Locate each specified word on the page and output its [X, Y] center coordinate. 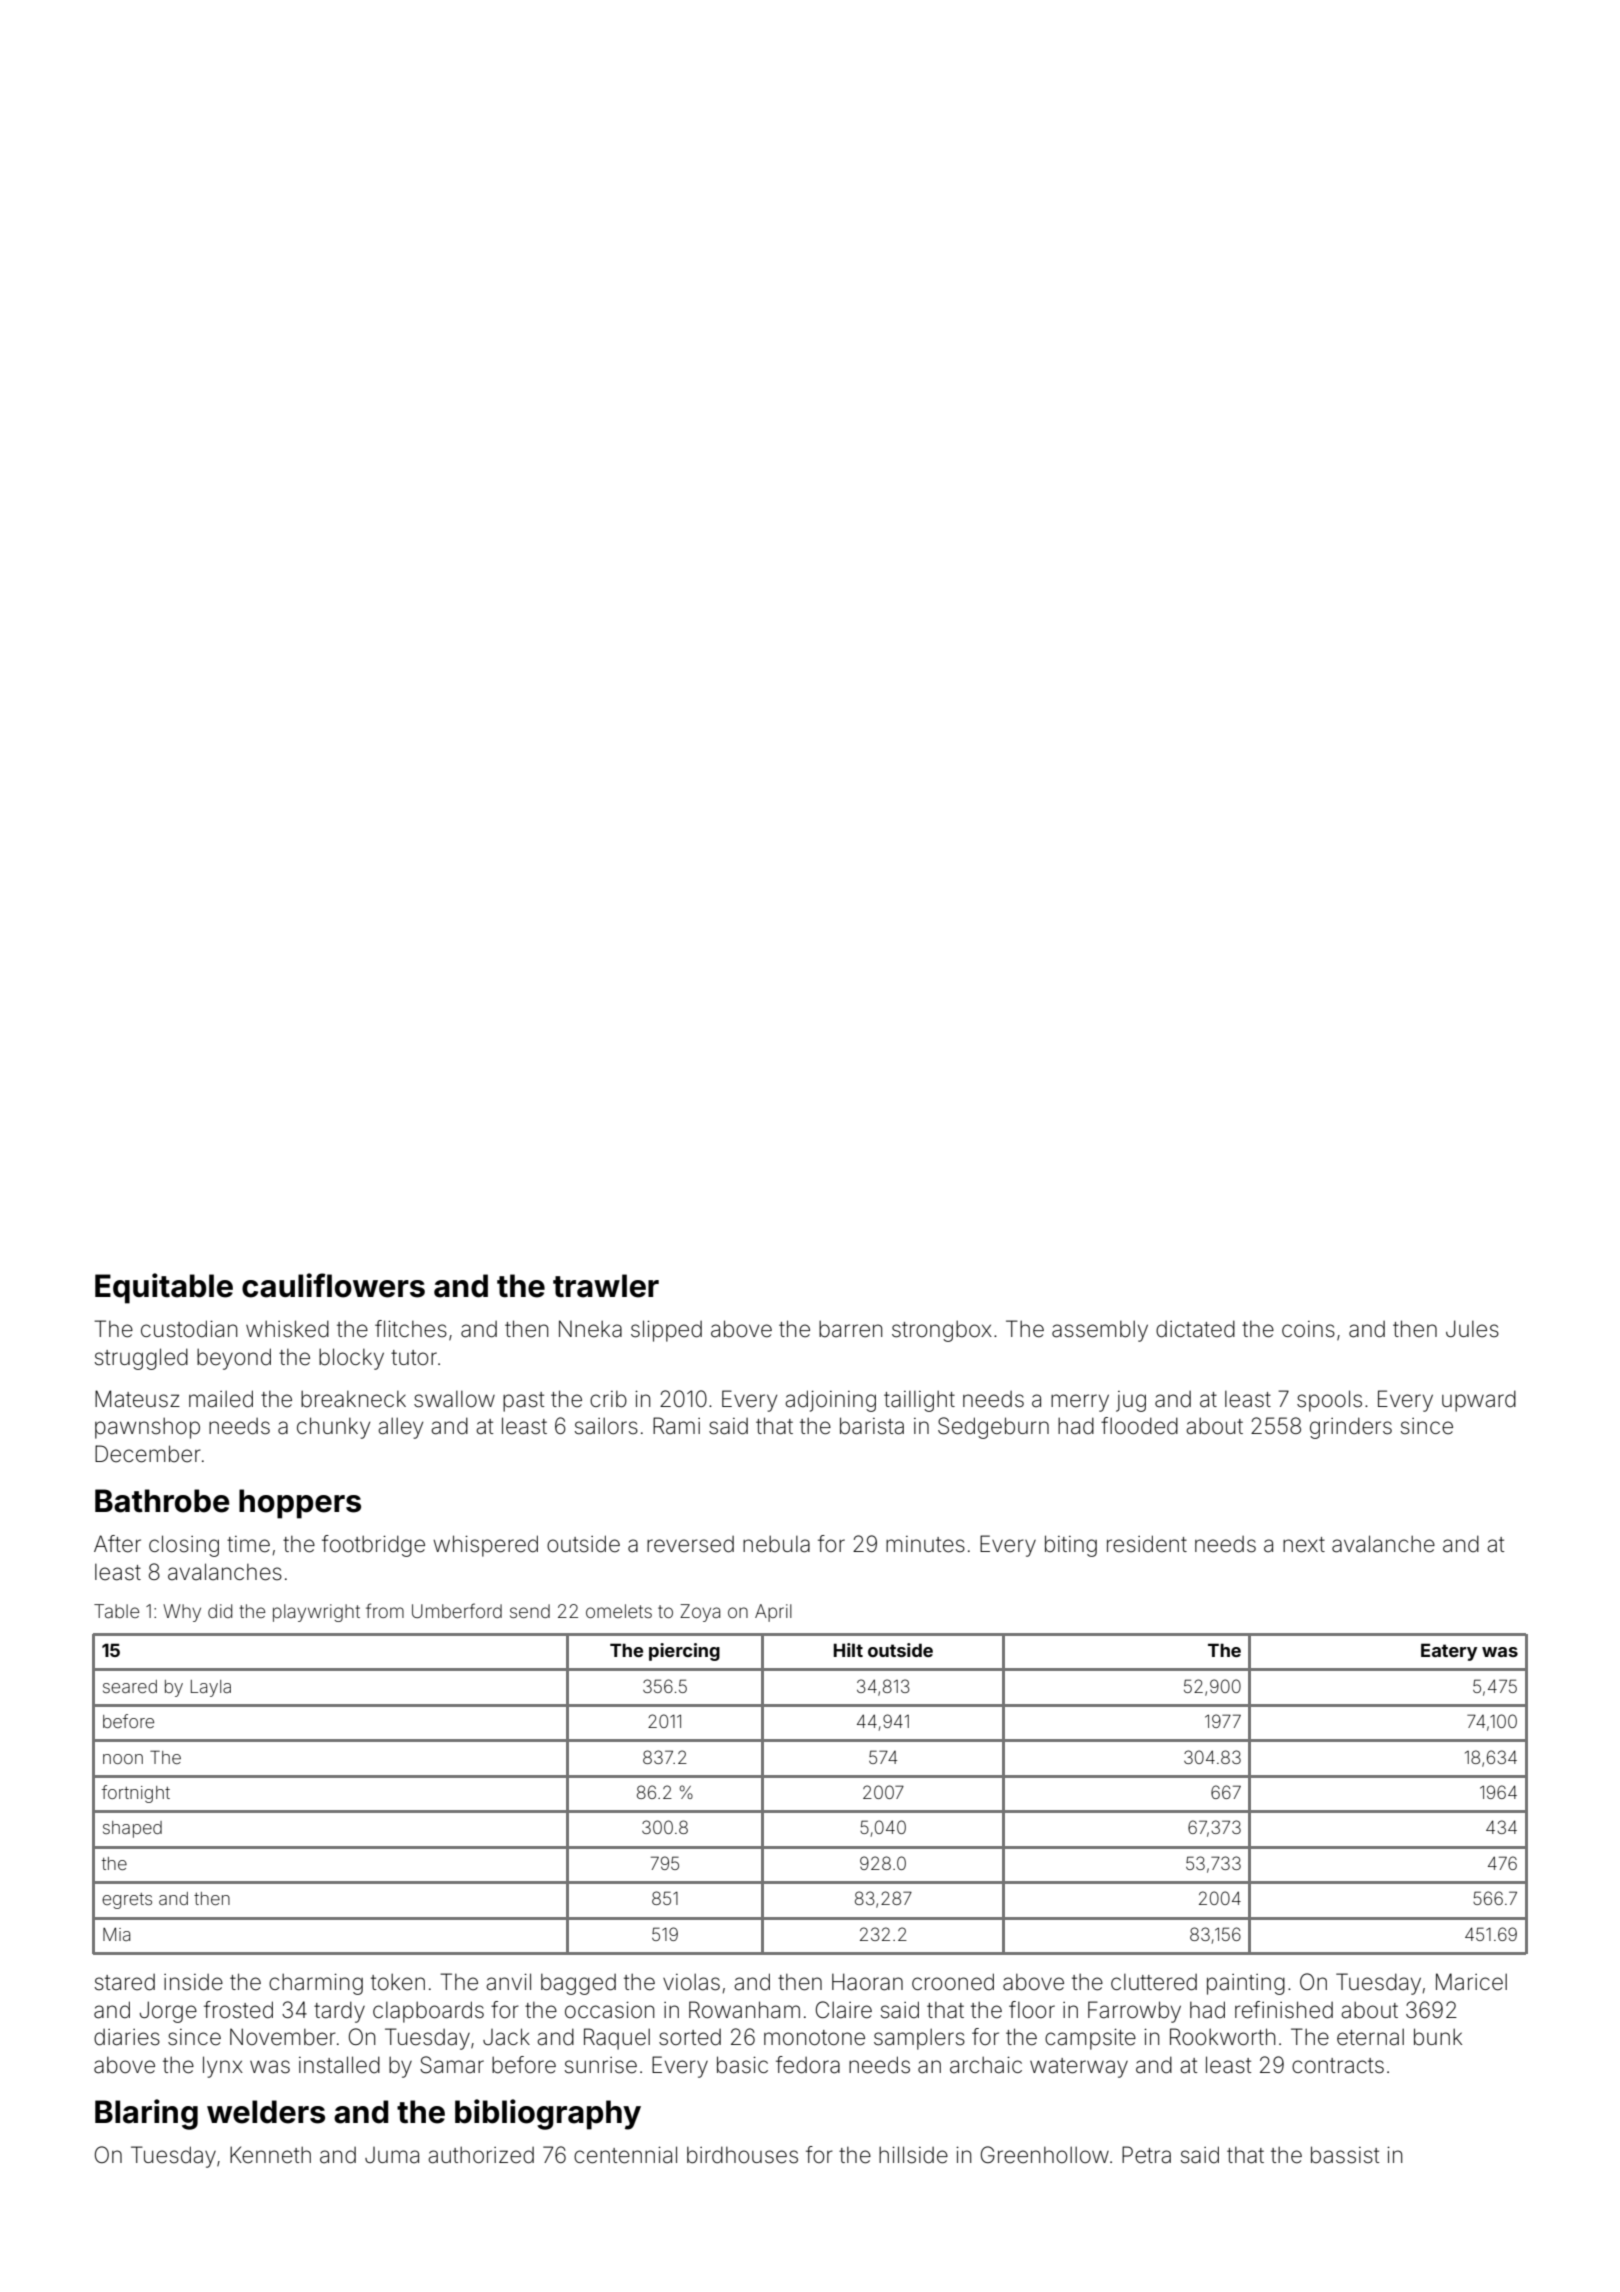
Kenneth [270, 2155]
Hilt [848, 1650]
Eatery [1449, 1652]
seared [130, 1686]
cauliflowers [333, 1285]
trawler [606, 1286]
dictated [1195, 1329]
